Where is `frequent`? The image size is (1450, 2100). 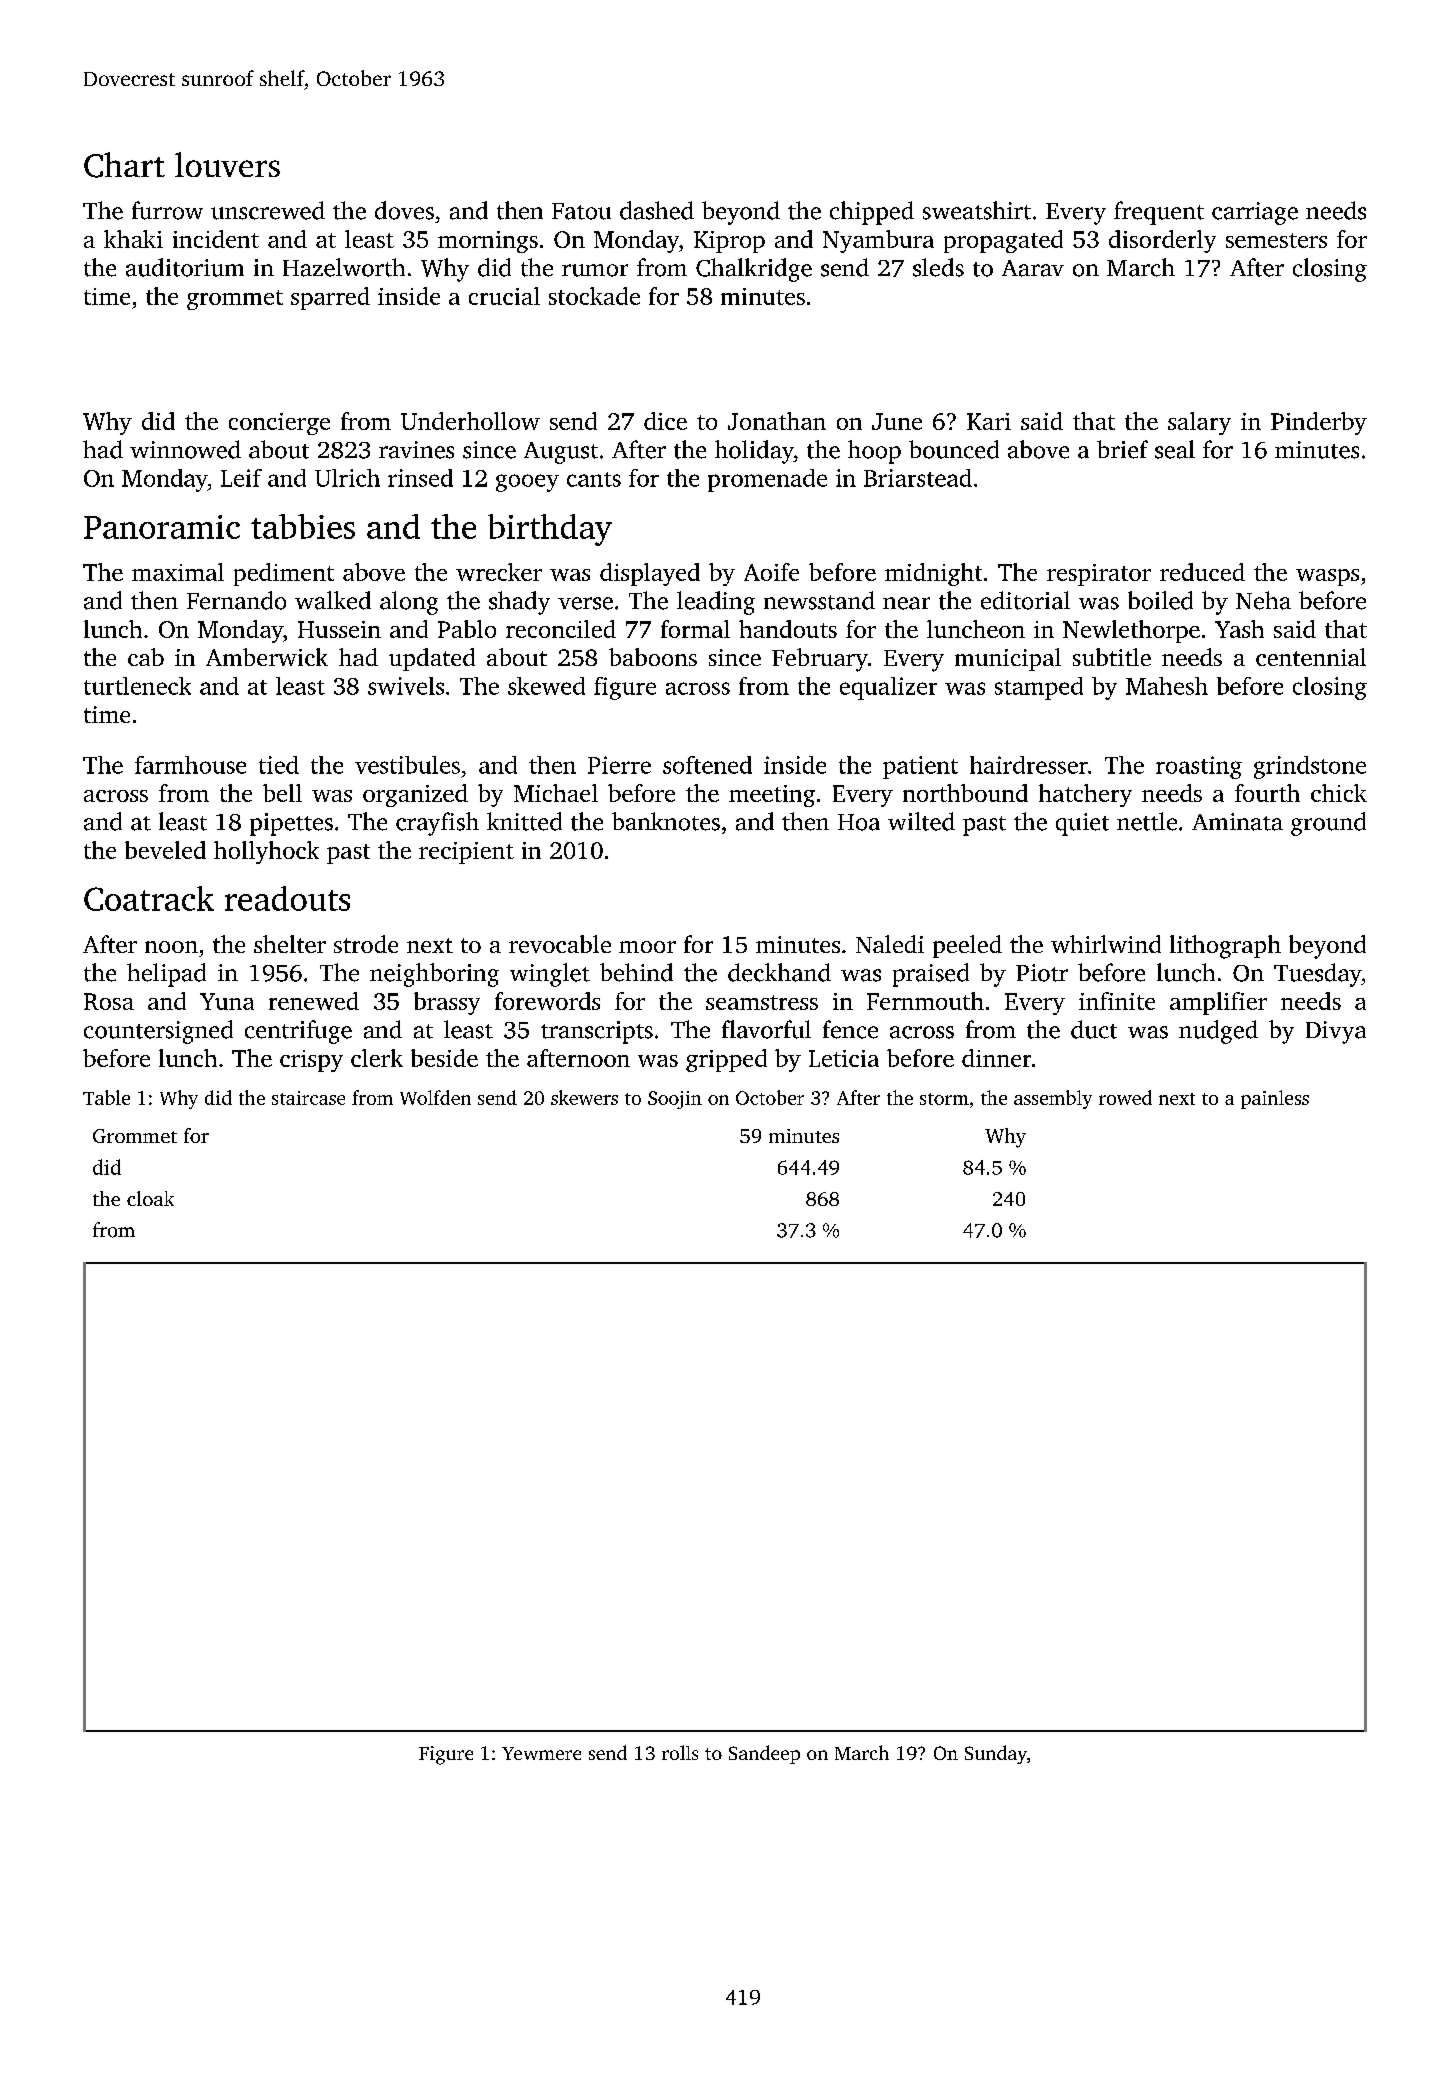
frequent is located at coordinates (1159, 213).
